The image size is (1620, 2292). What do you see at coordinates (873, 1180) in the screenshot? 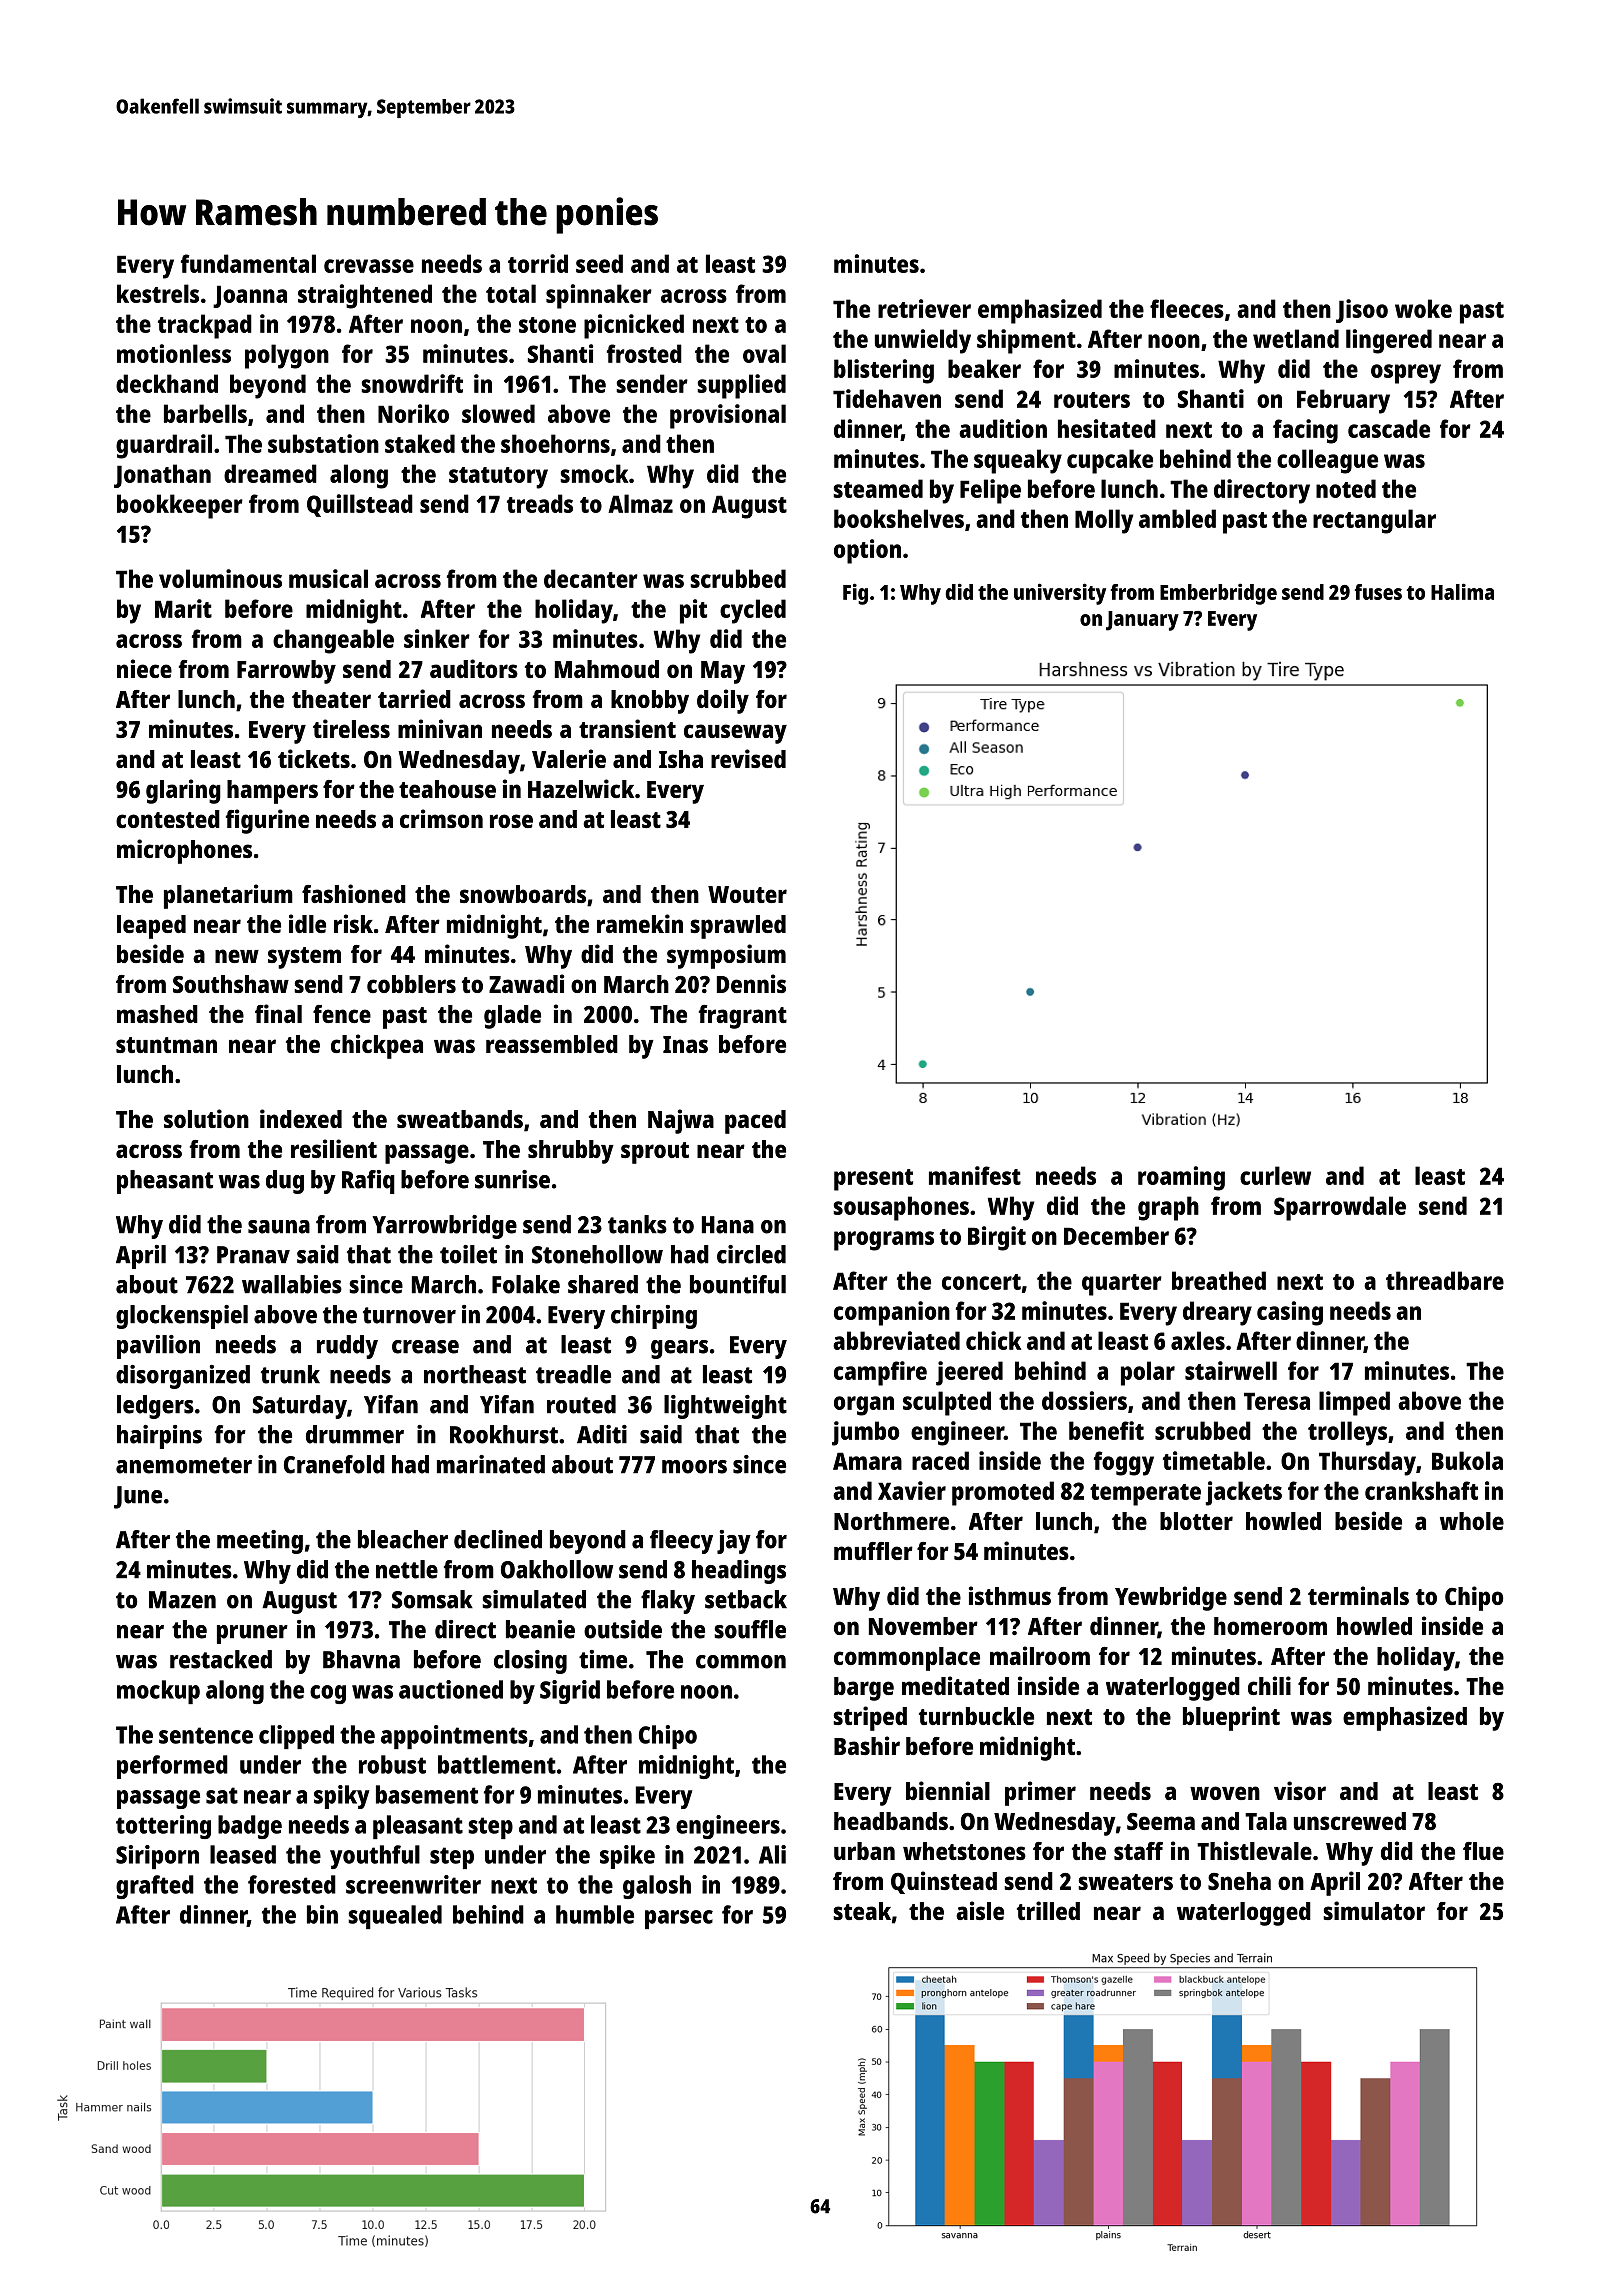
I see `present` at bounding box center [873, 1180].
